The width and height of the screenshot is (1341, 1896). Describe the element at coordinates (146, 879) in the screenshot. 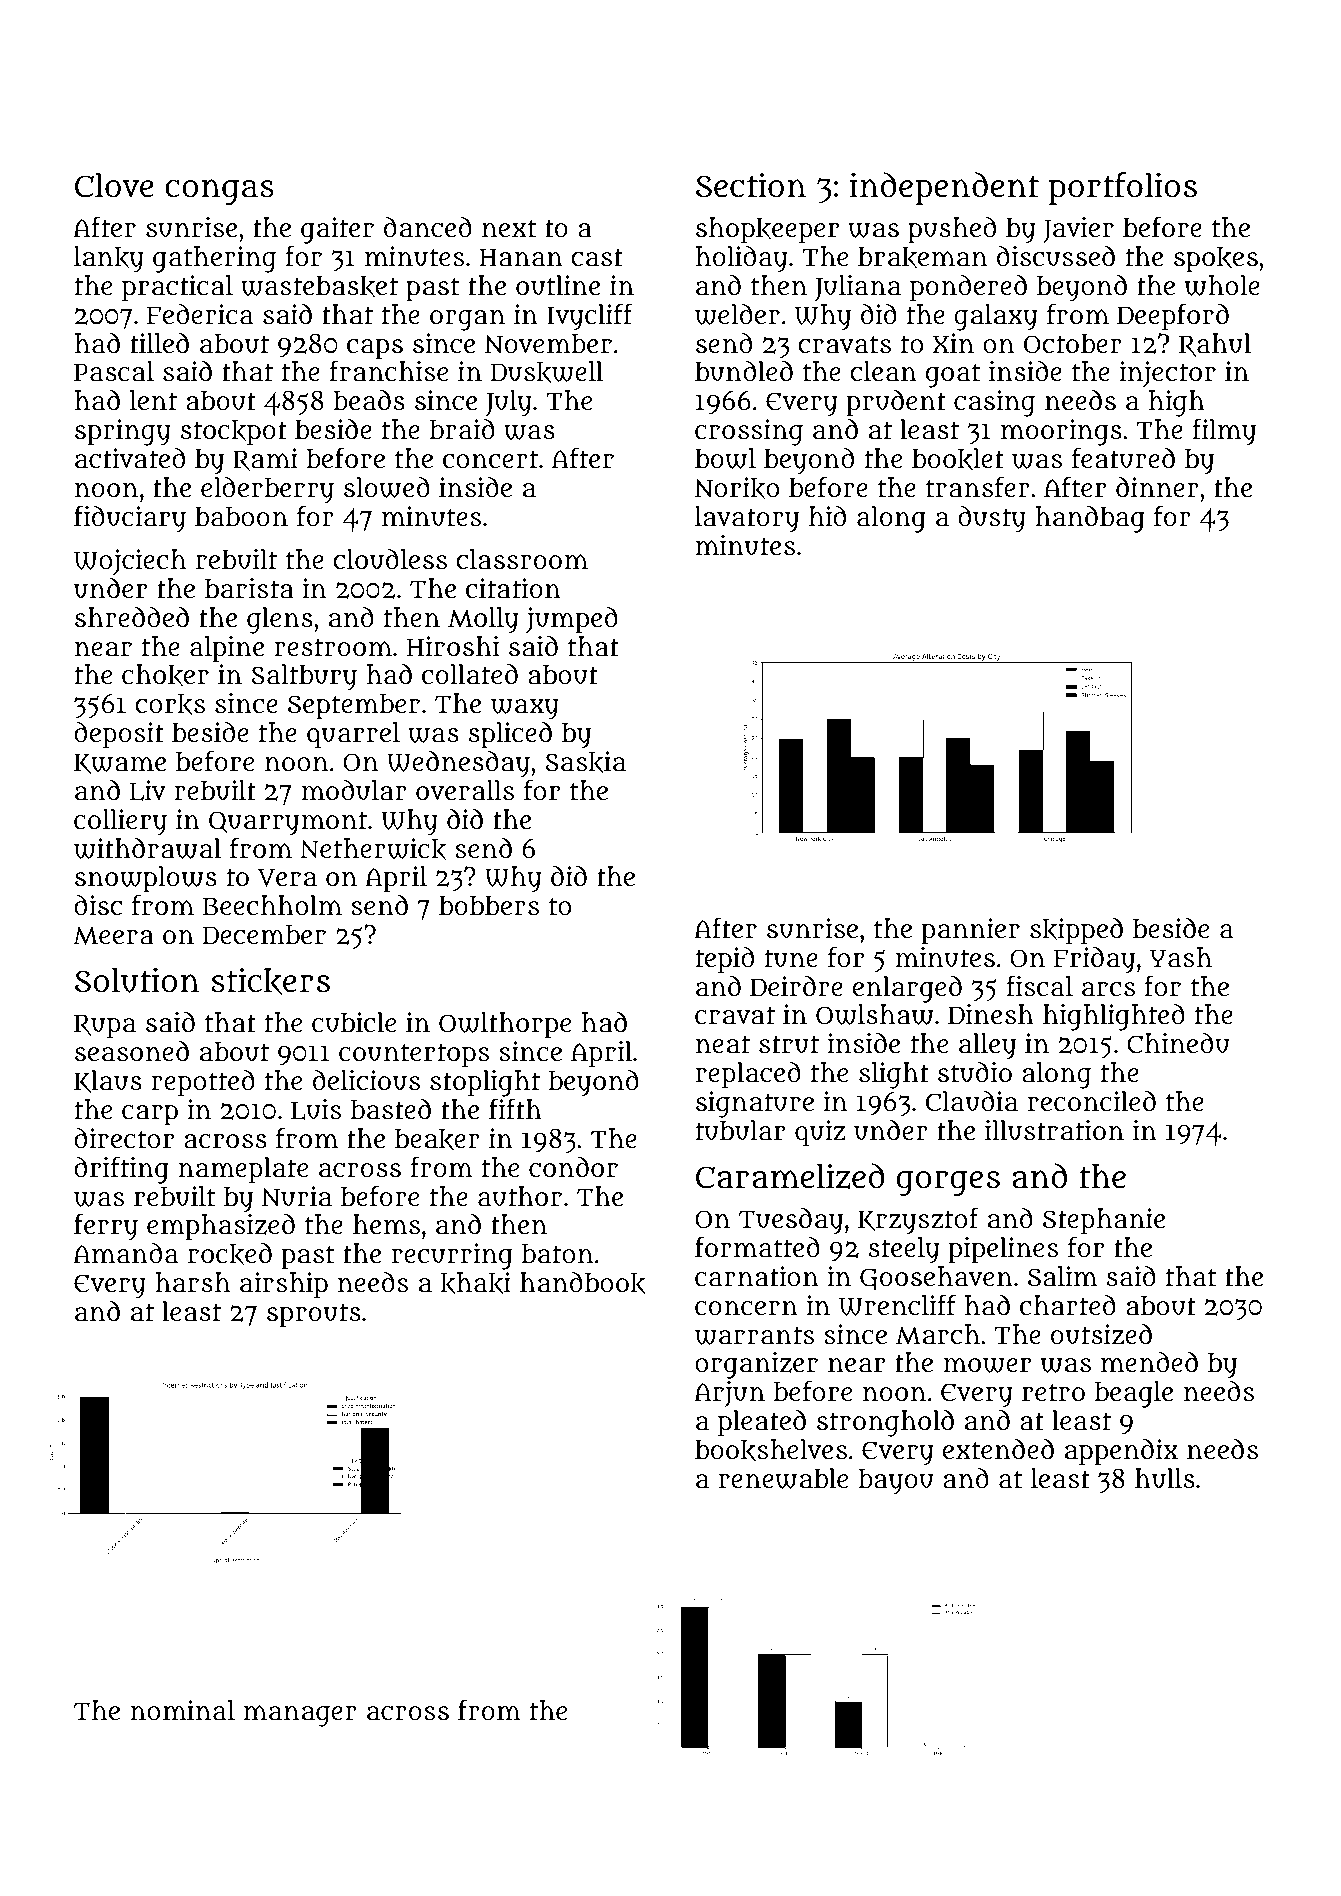

I see `snowplows` at that location.
